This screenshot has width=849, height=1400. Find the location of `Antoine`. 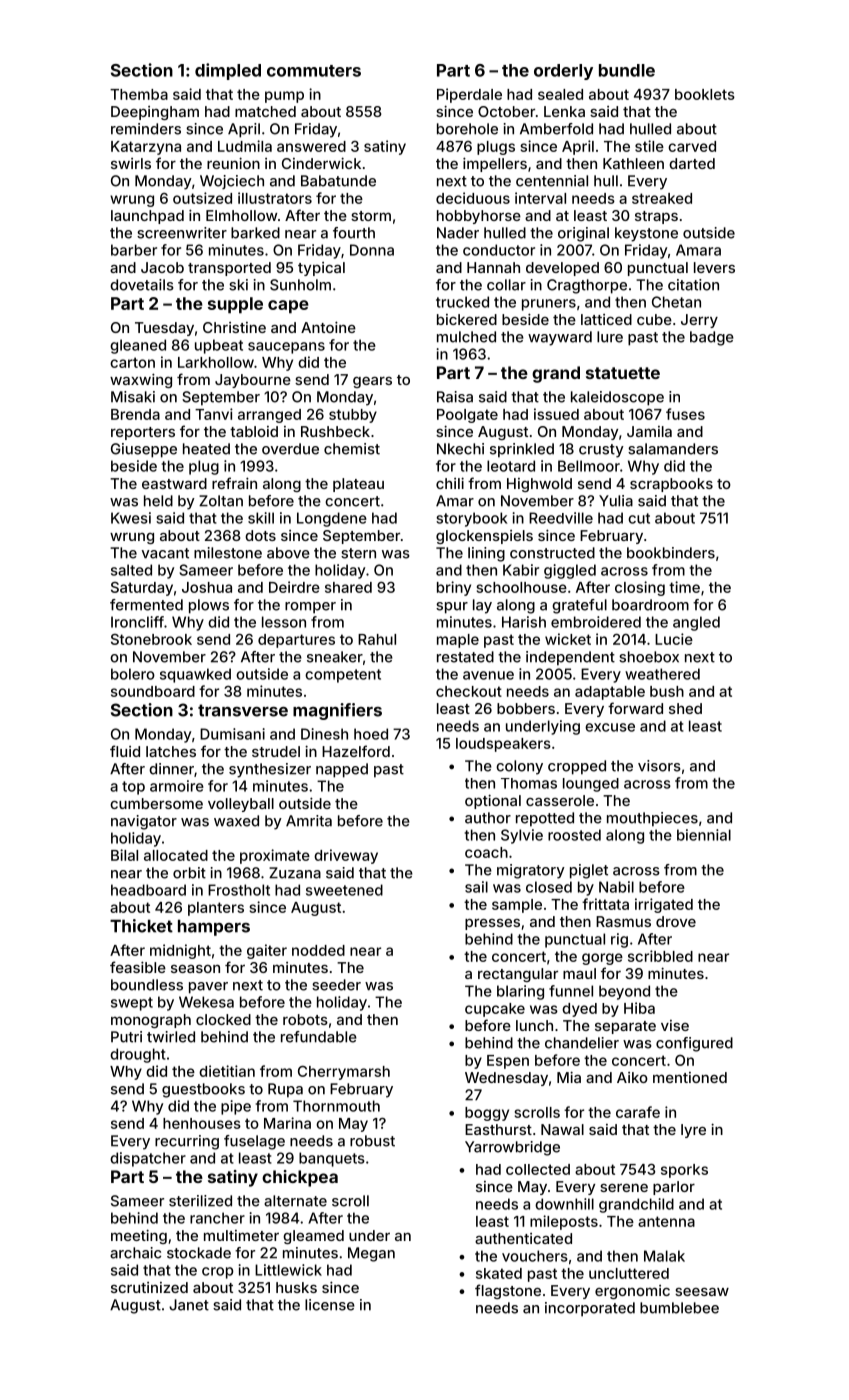

Antoine is located at coordinates (328, 327).
